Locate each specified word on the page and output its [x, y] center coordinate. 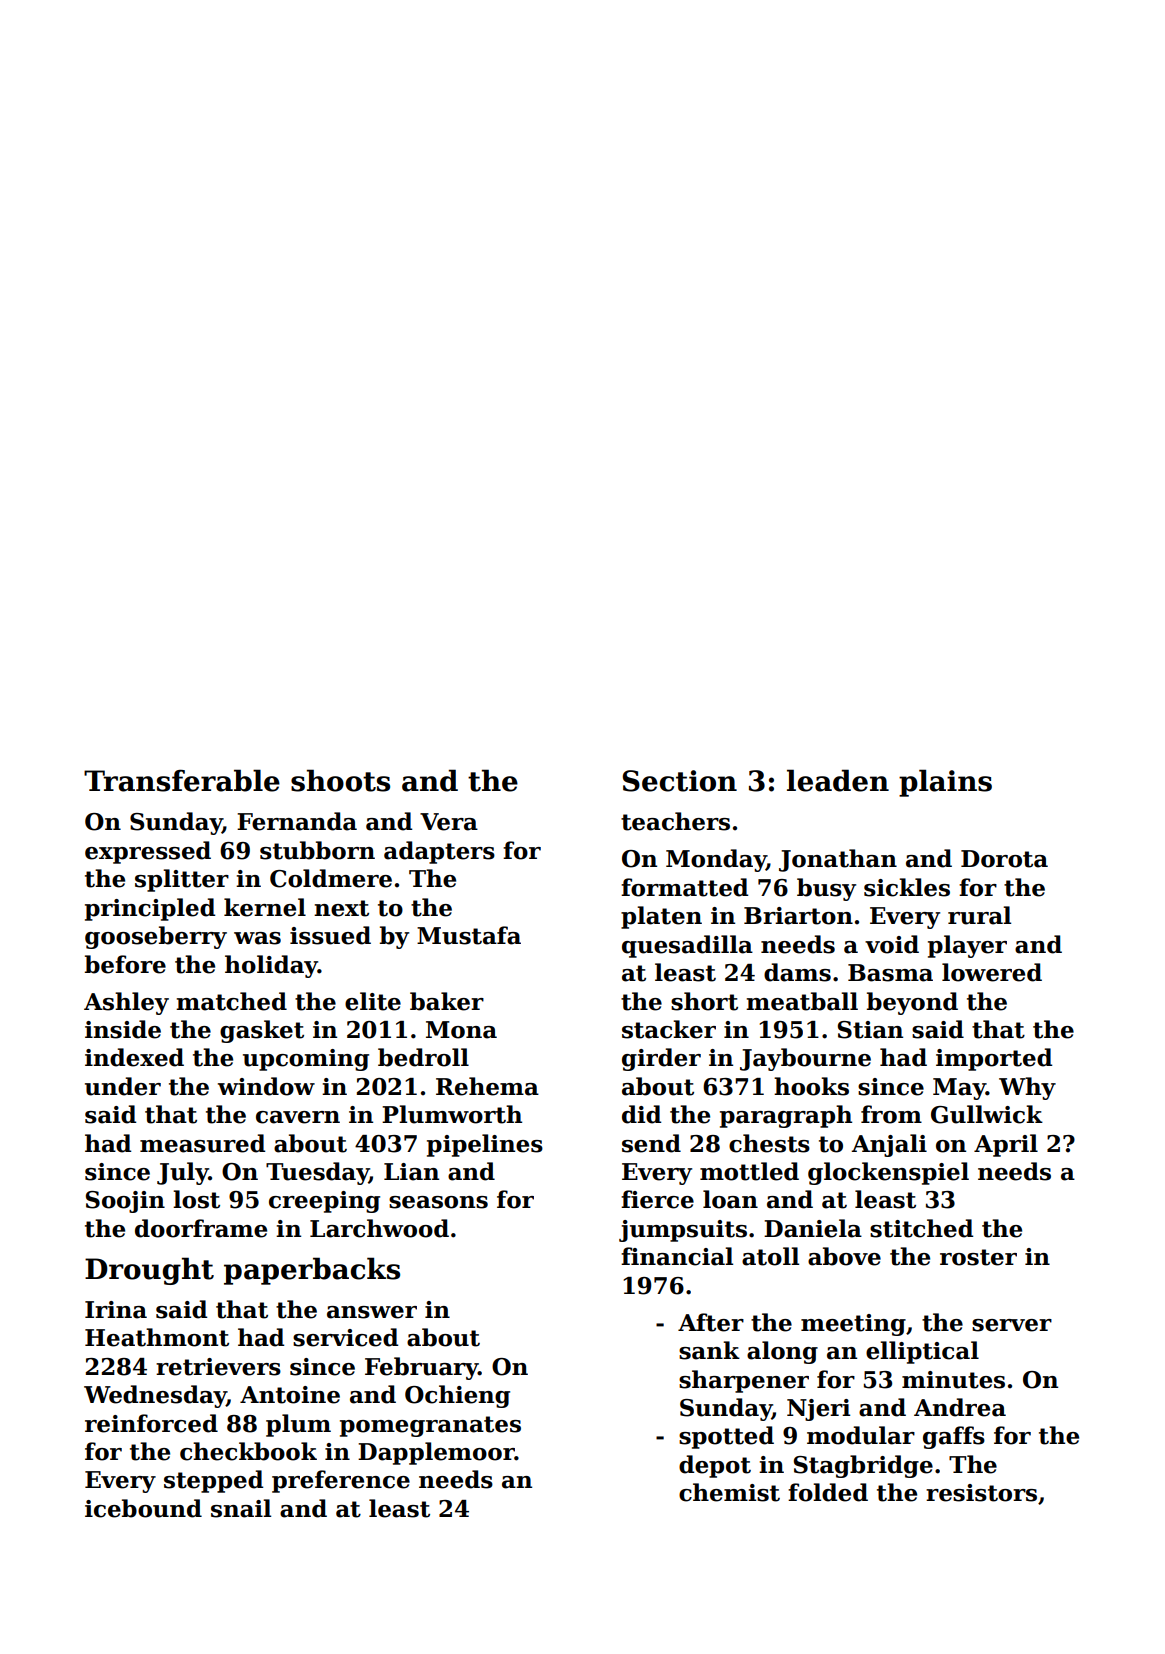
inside [123, 1029]
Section [680, 781]
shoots [340, 780]
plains [945, 783]
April [1006, 1145]
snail [241, 1508]
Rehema [487, 1086]
